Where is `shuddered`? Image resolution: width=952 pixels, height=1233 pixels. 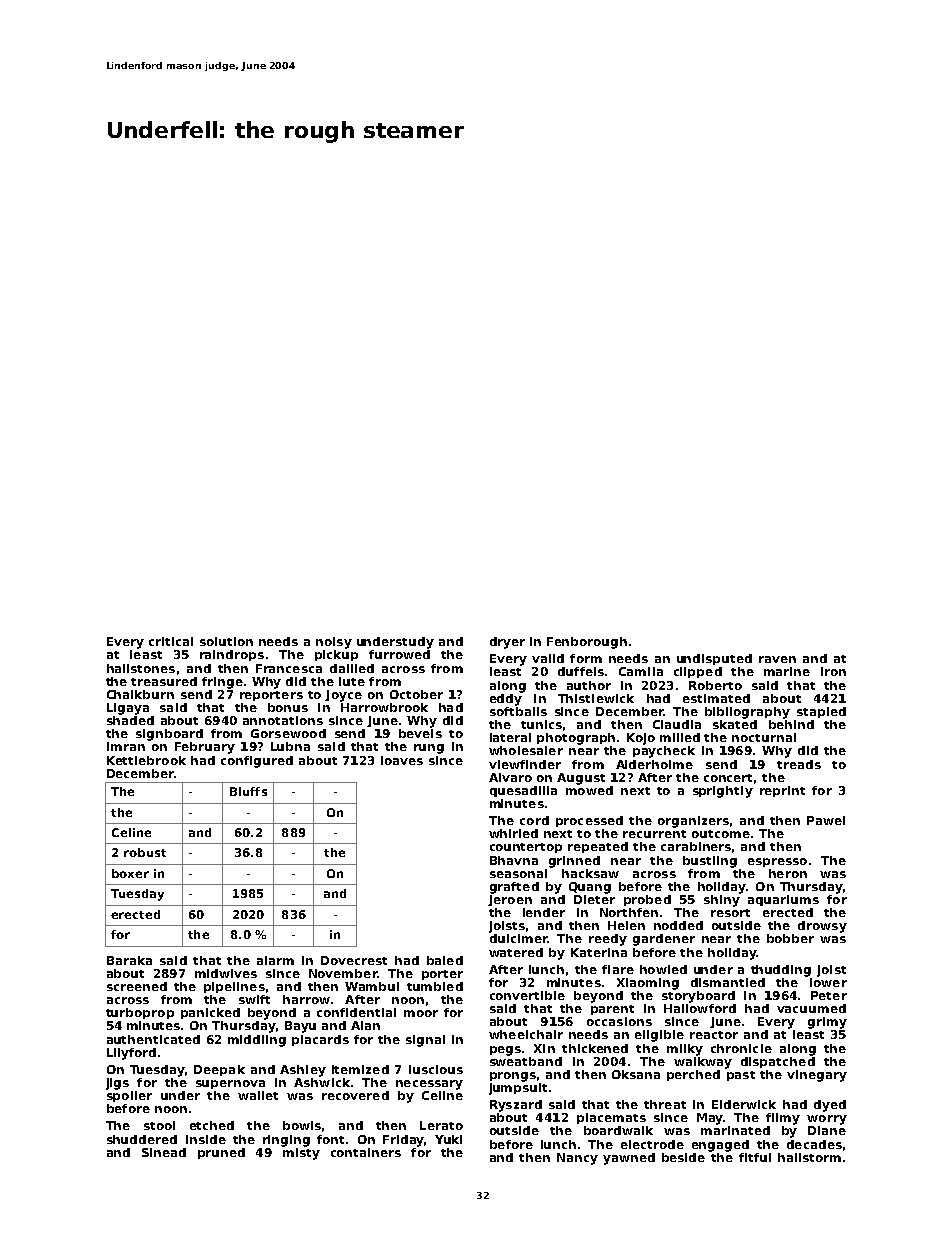 shuddered is located at coordinates (142, 1139).
